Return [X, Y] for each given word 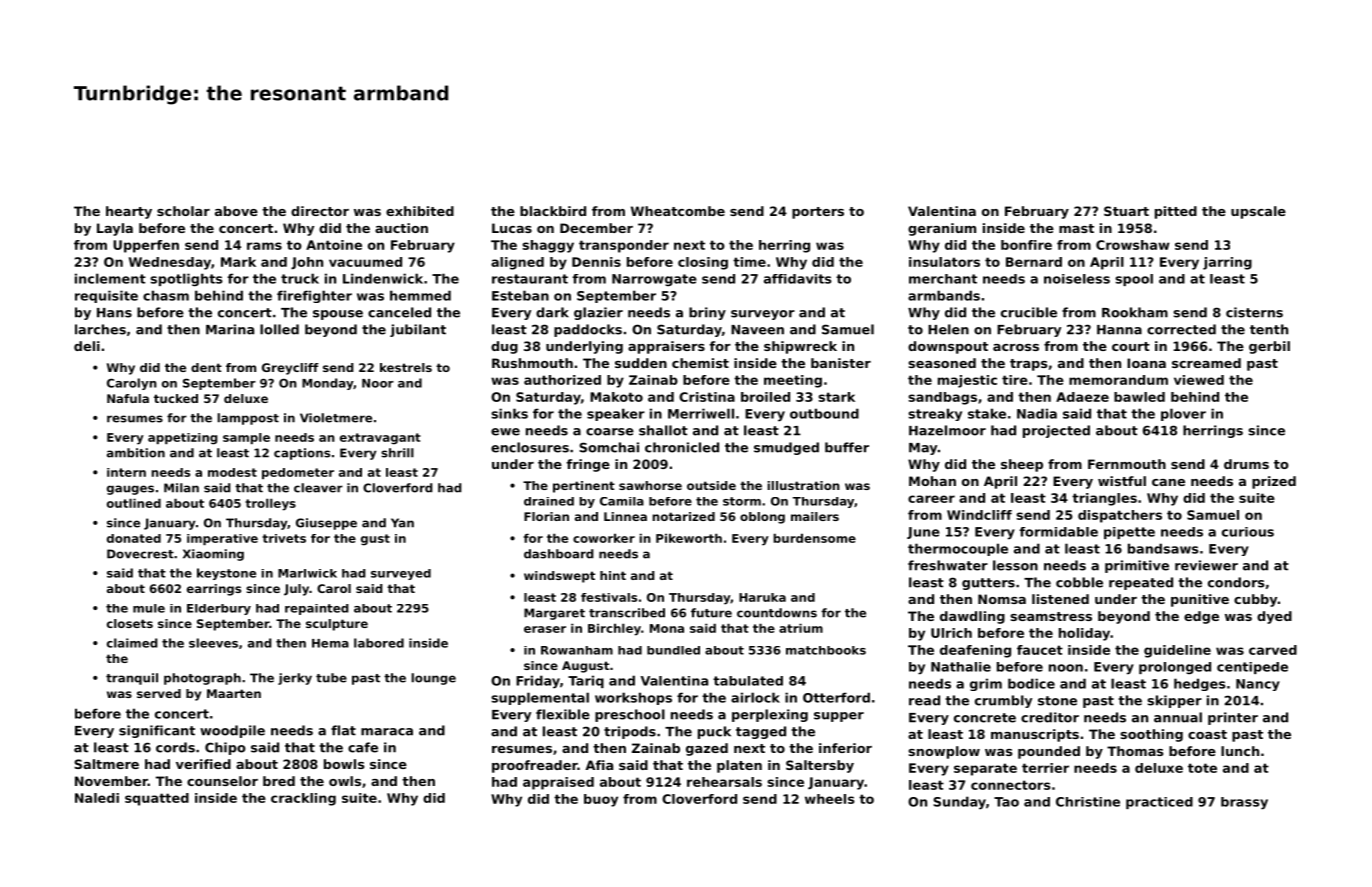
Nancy [1258, 685]
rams [264, 246]
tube [331, 678]
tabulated [748, 681]
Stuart [1126, 211]
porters [818, 213]
